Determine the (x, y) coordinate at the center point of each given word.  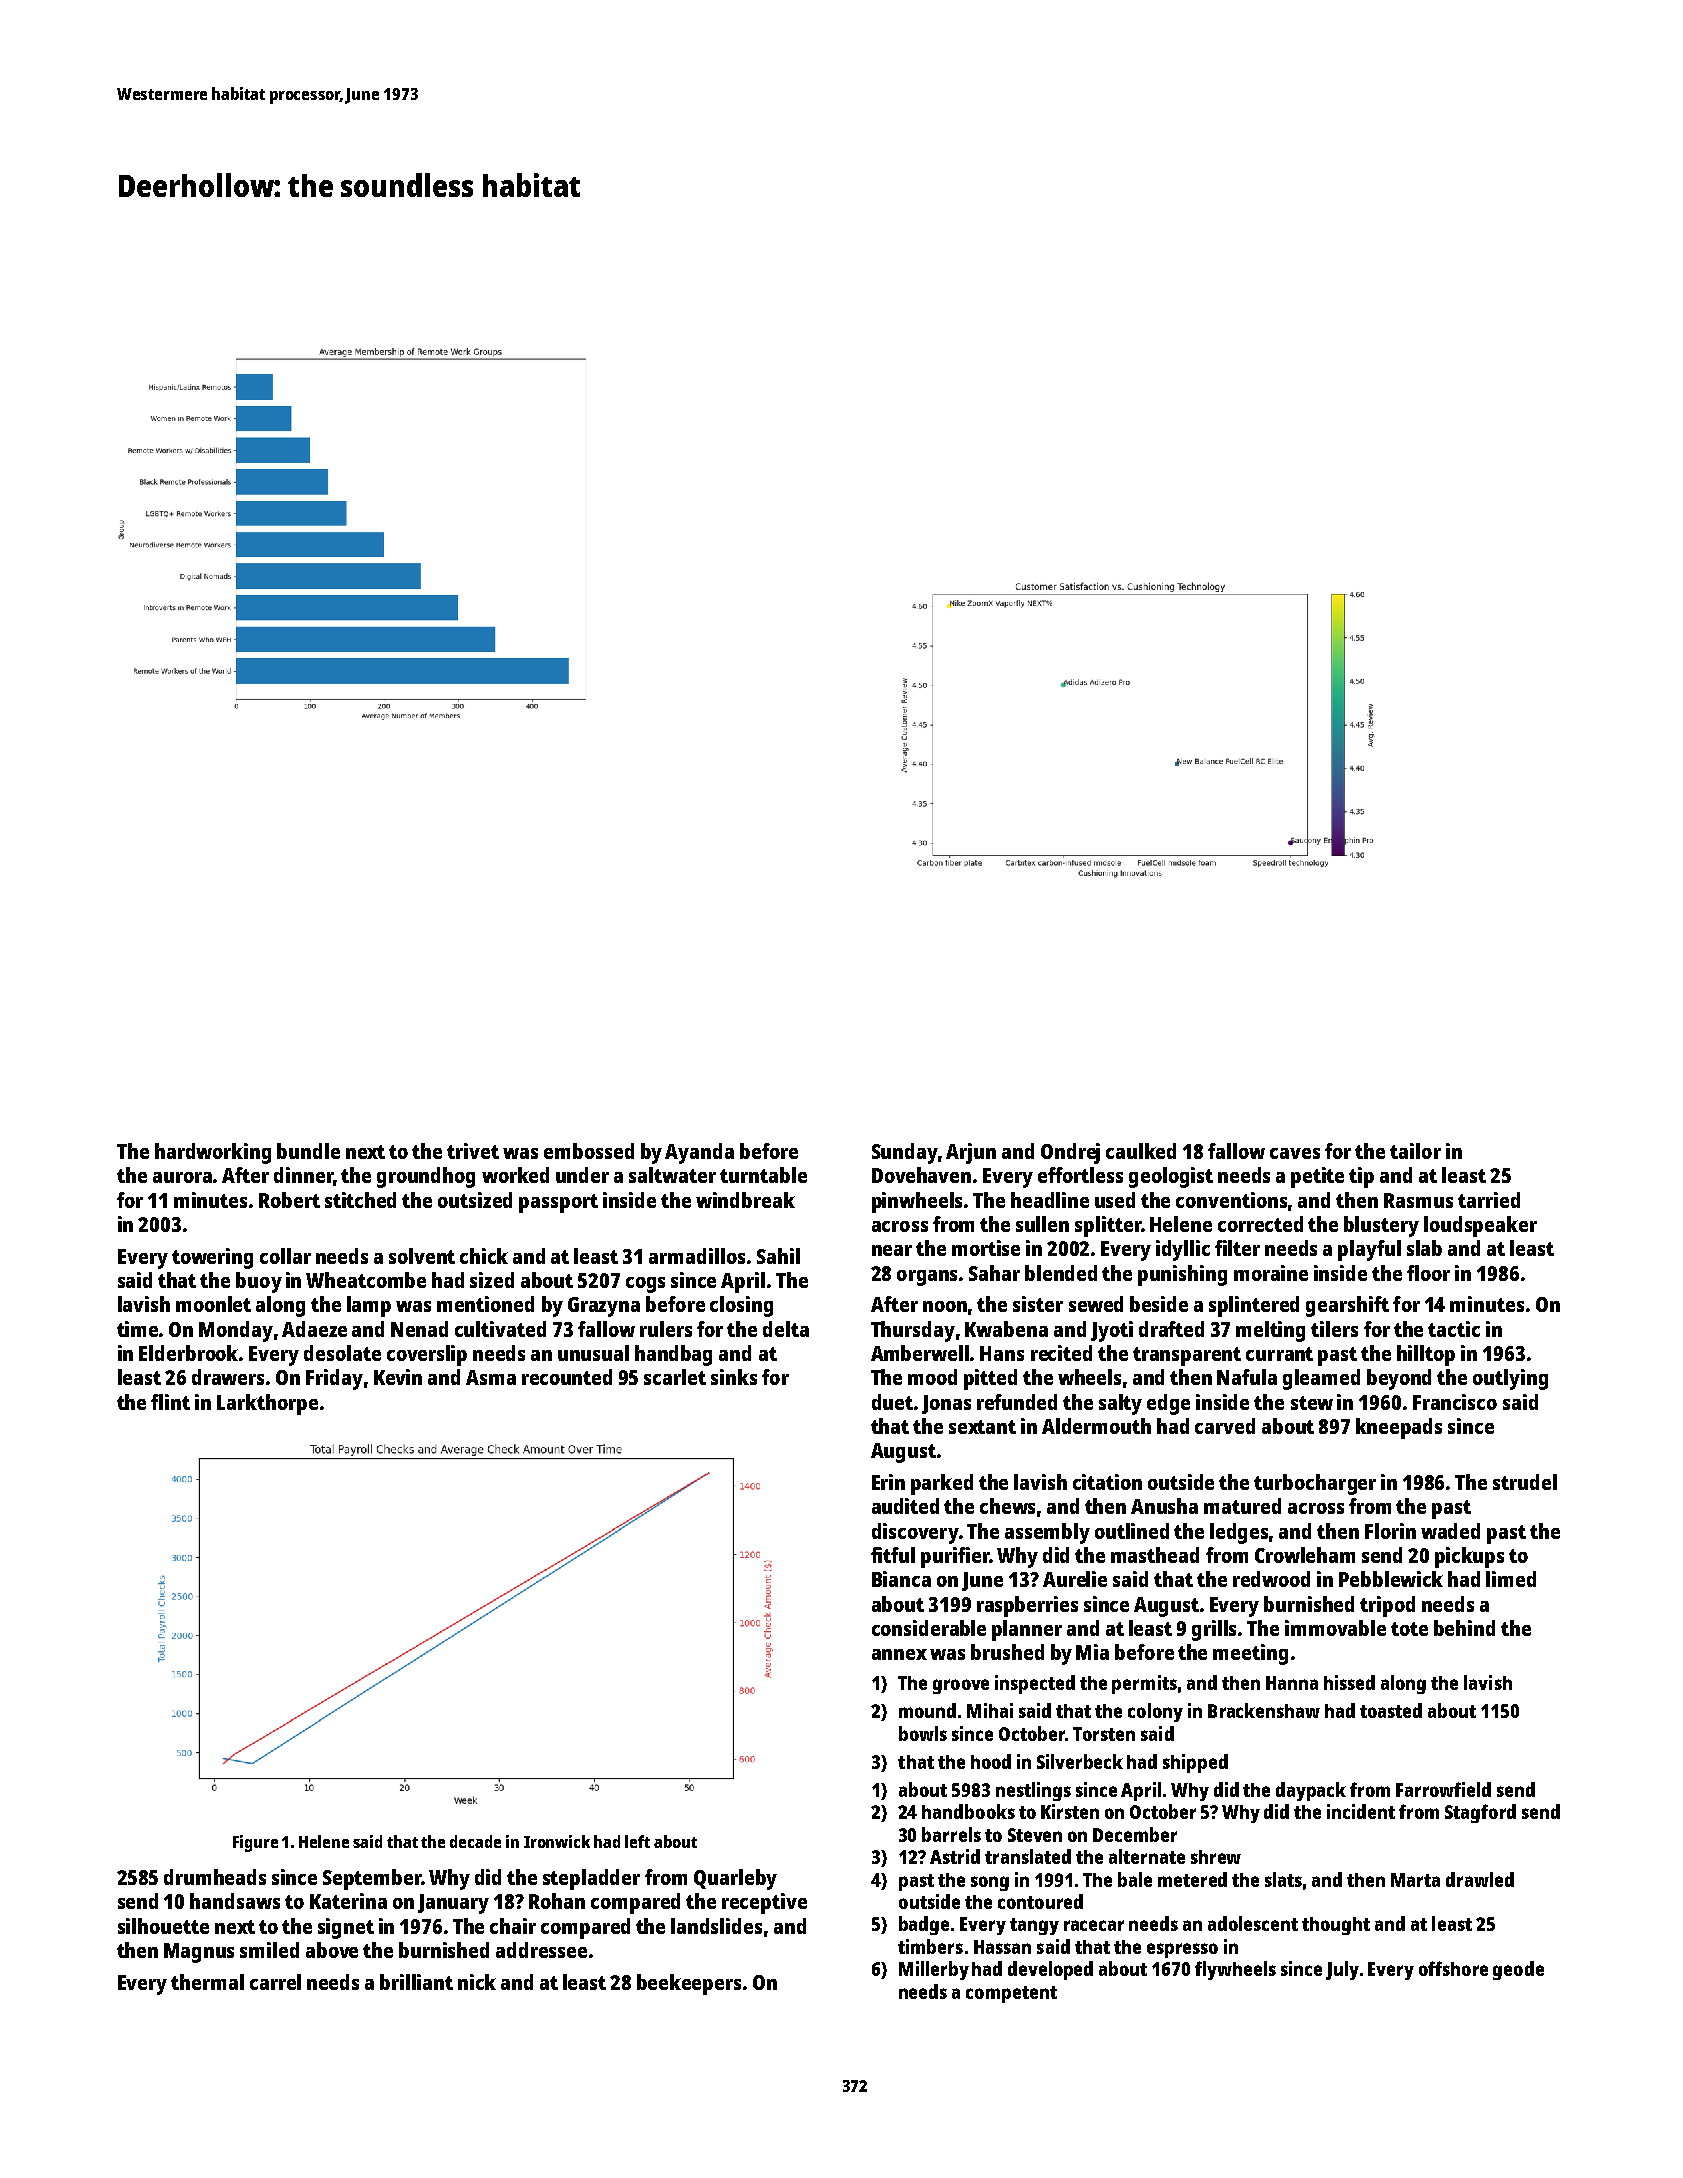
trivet (473, 1151)
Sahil (778, 1256)
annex (899, 1654)
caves (1295, 1153)
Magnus (199, 1953)
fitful (893, 1555)
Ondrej (1070, 1153)
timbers (930, 1946)
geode (1518, 1970)
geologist (1171, 1177)
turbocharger (1315, 1484)
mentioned (485, 1304)
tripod (1387, 1606)
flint (170, 1402)
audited (905, 1506)
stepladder (591, 1879)
